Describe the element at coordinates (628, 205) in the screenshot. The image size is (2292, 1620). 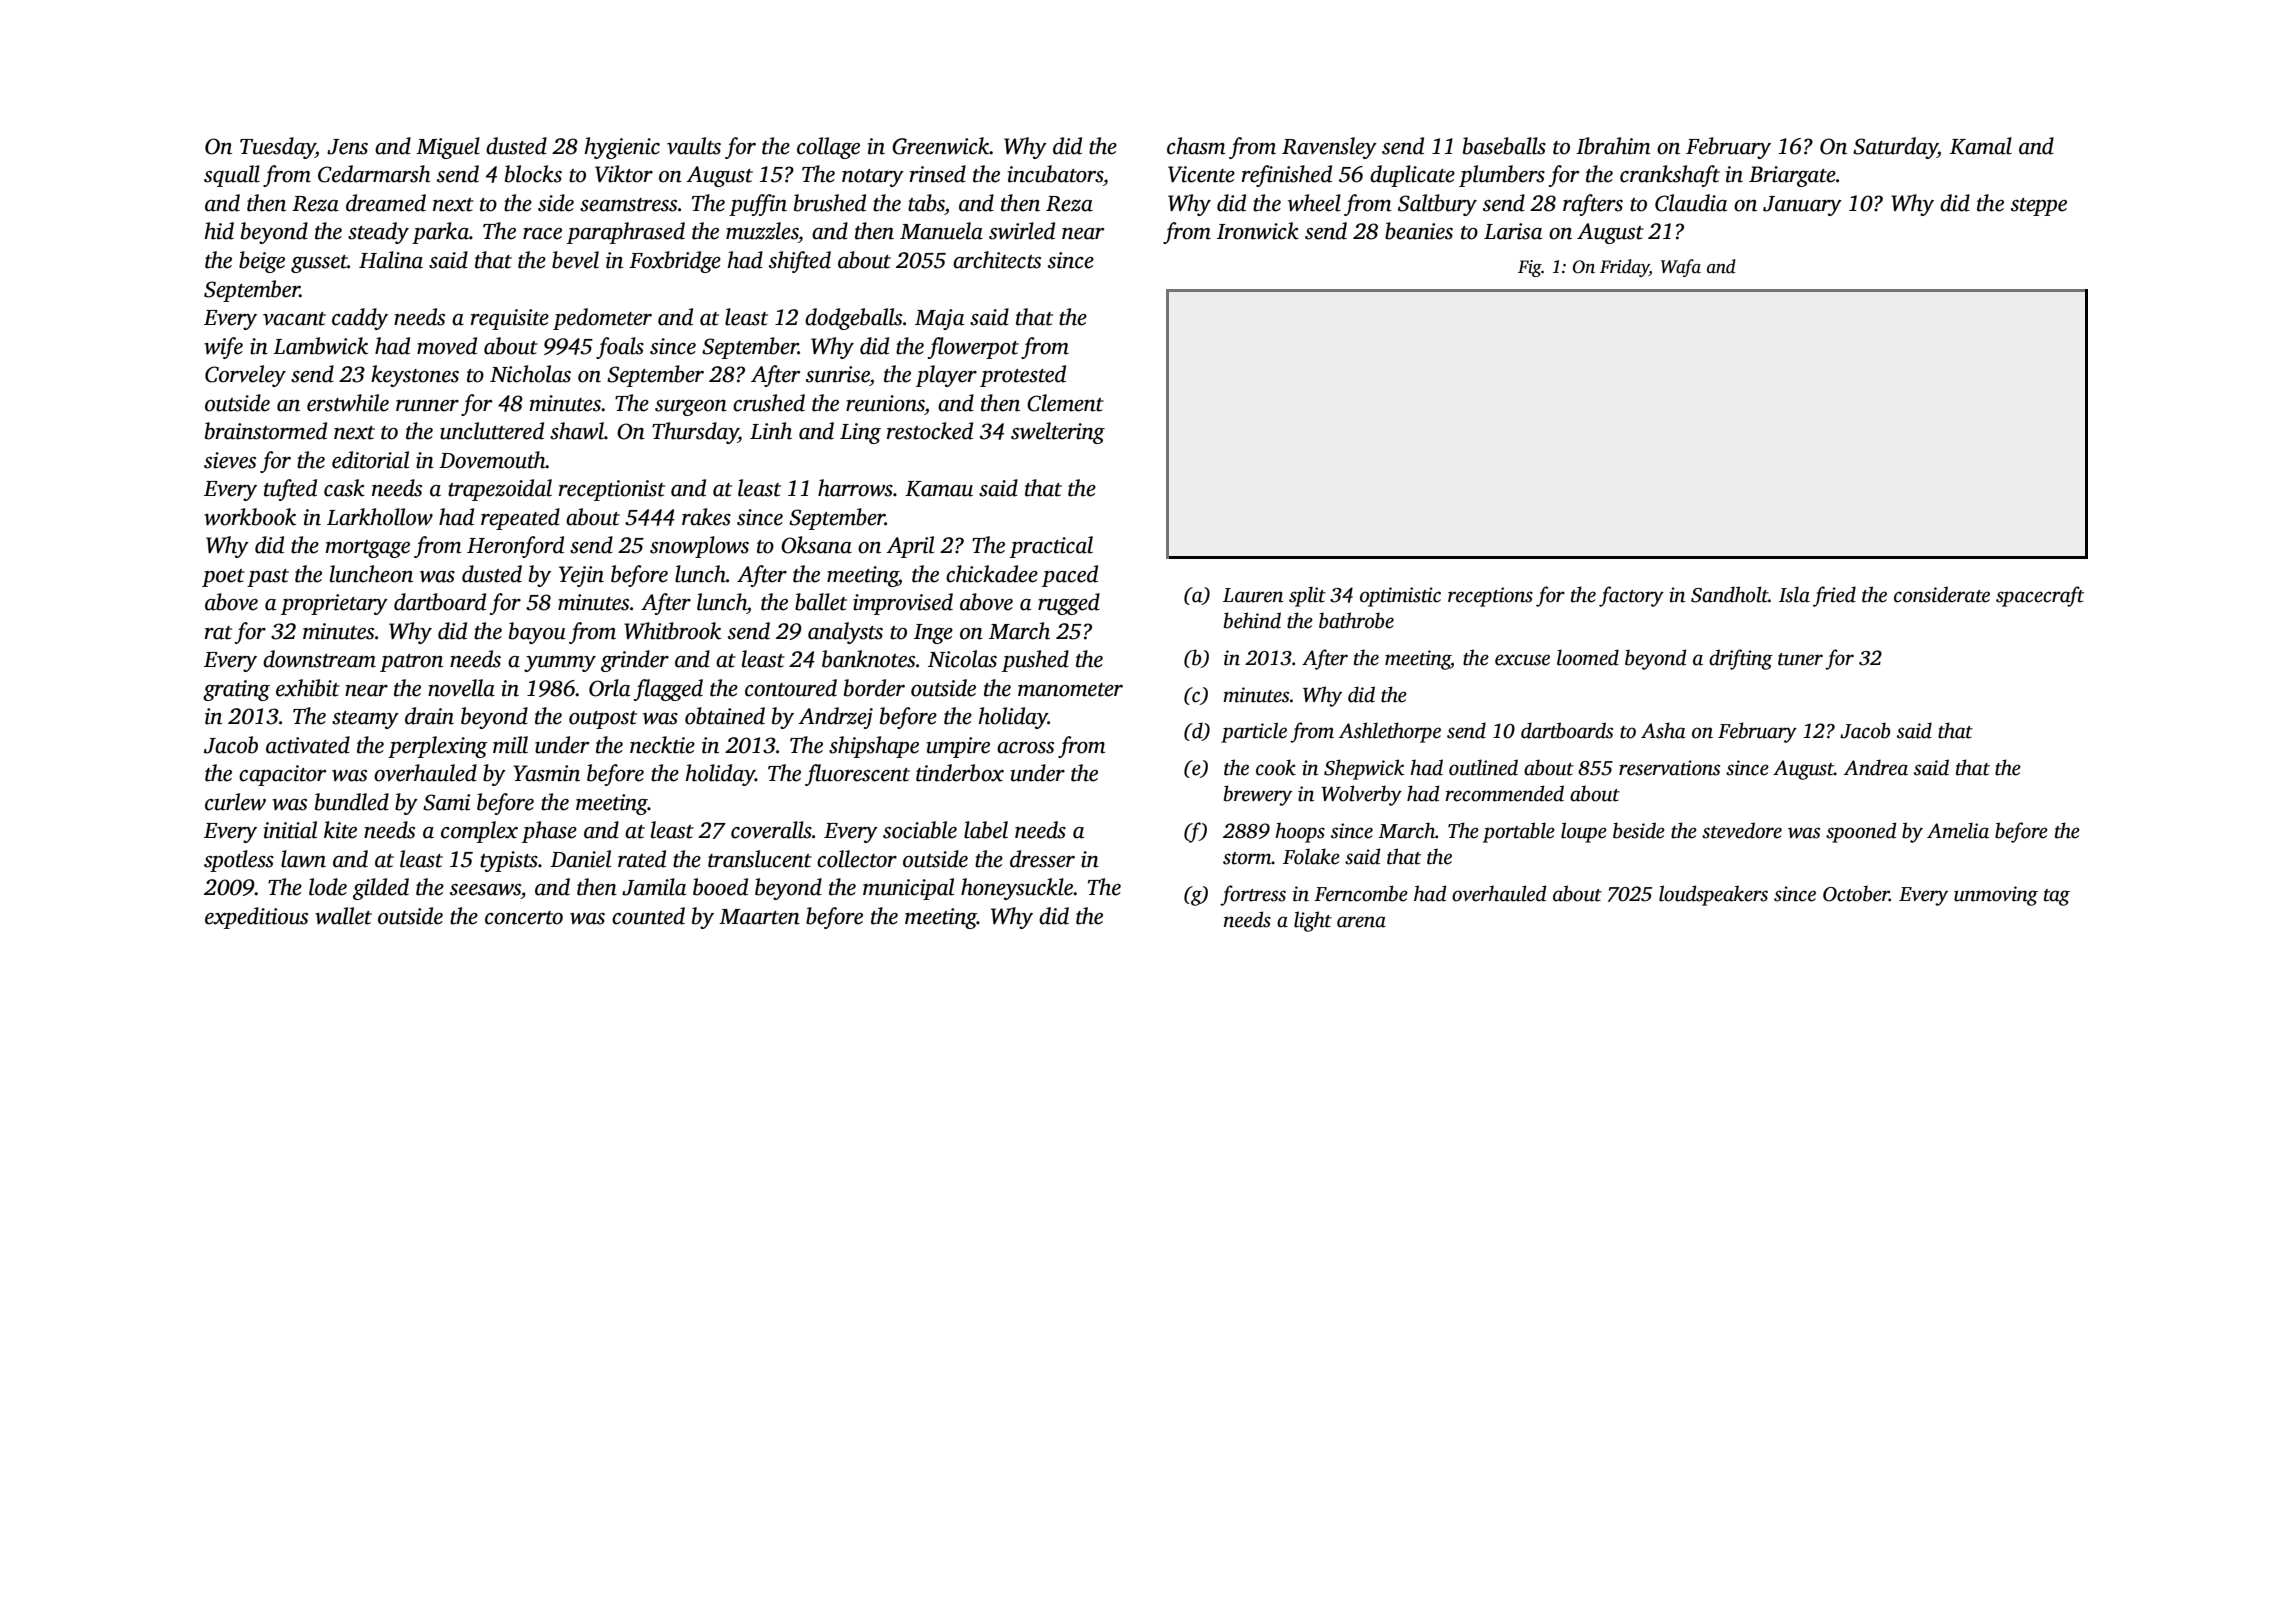
I see `seamstress` at that location.
